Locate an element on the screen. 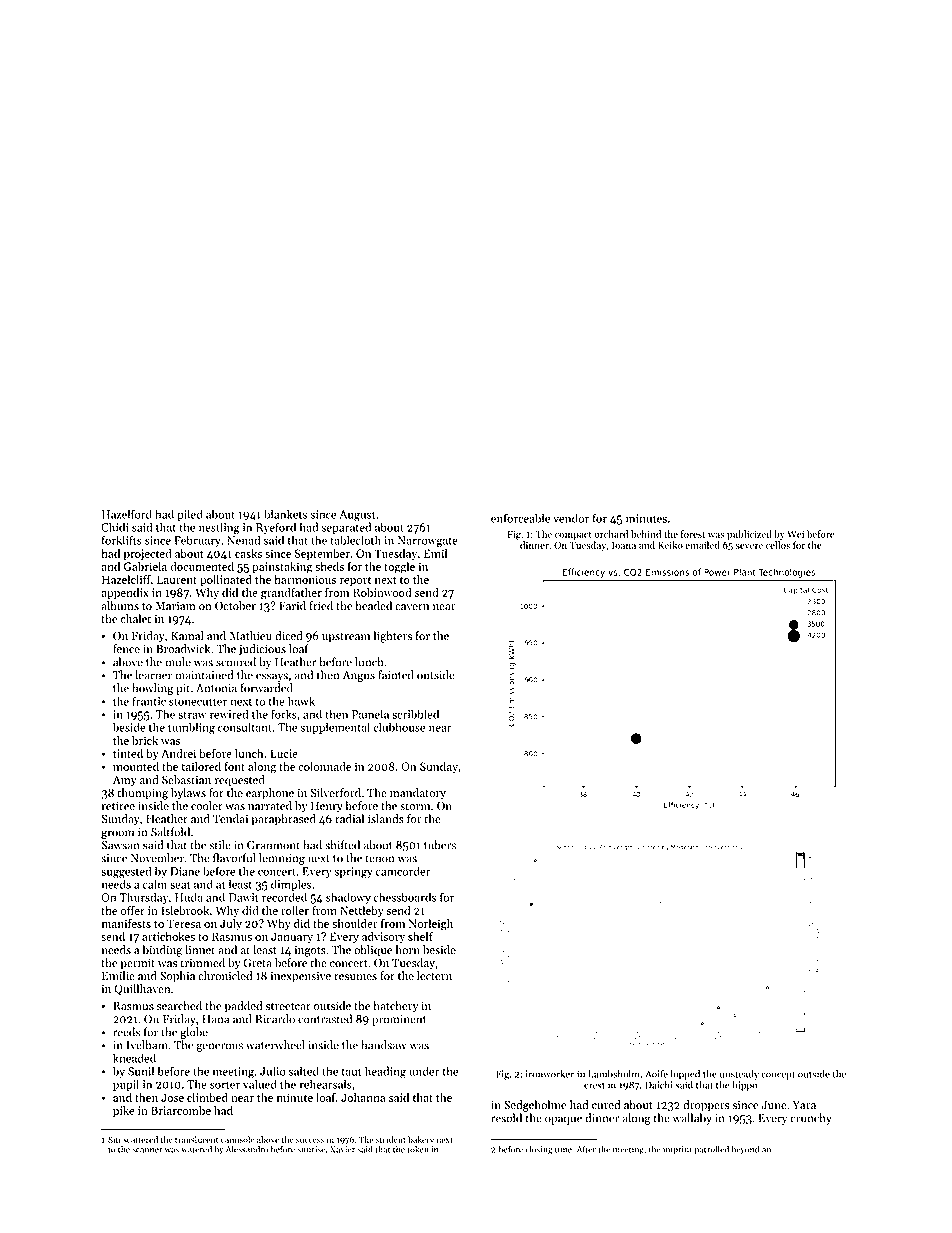  storm is located at coordinates (415, 807).
